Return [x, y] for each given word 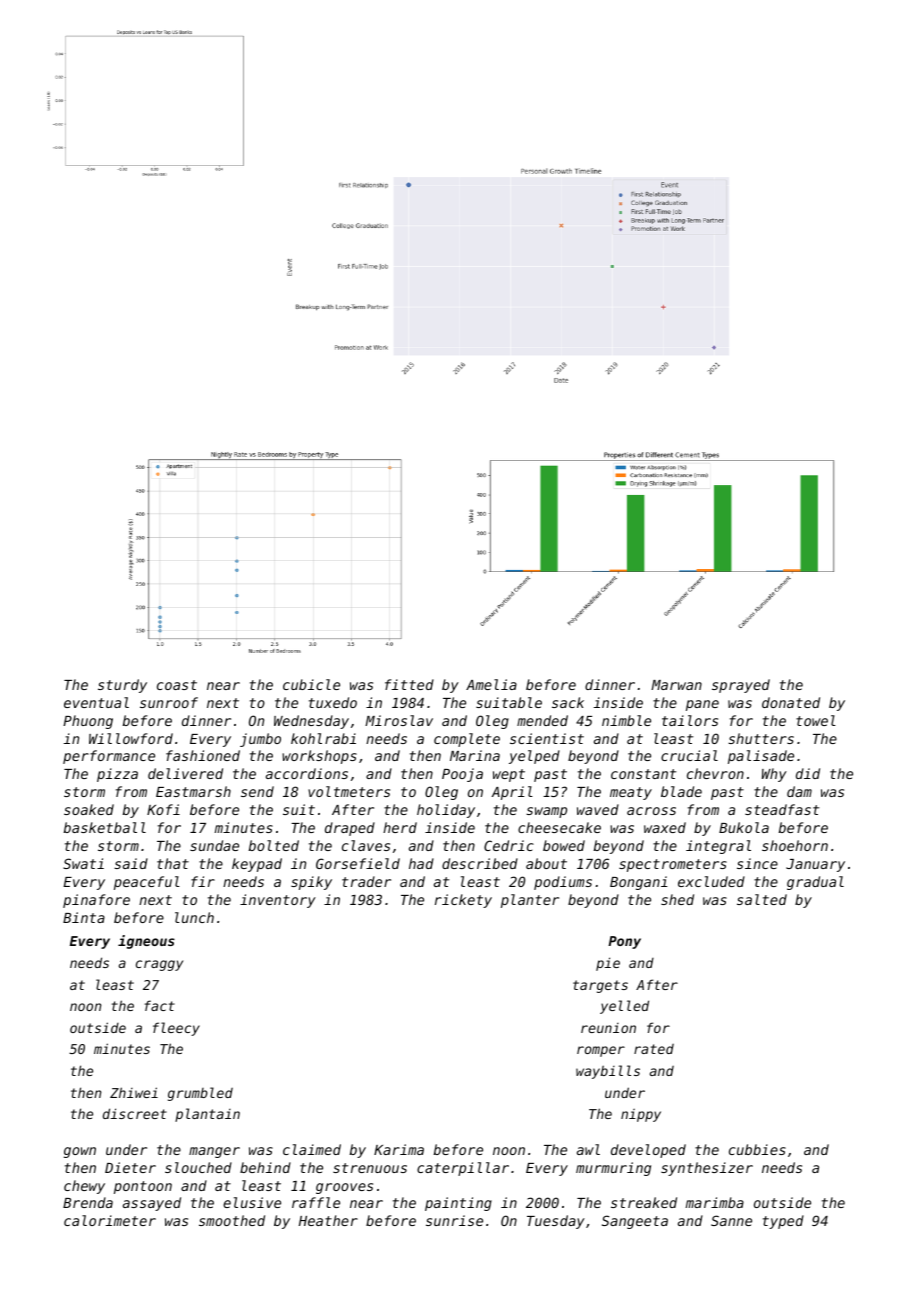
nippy [641, 1115]
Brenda [88, 1202]
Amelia [491, 684]
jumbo [260, 740]
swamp [546, 812]
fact [160, 1005]
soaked [89, 809]
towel [816, 720]
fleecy [176, 1029]
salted [762, 899]
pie [608, 964]
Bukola [744, 827]
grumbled [200, 1094]
